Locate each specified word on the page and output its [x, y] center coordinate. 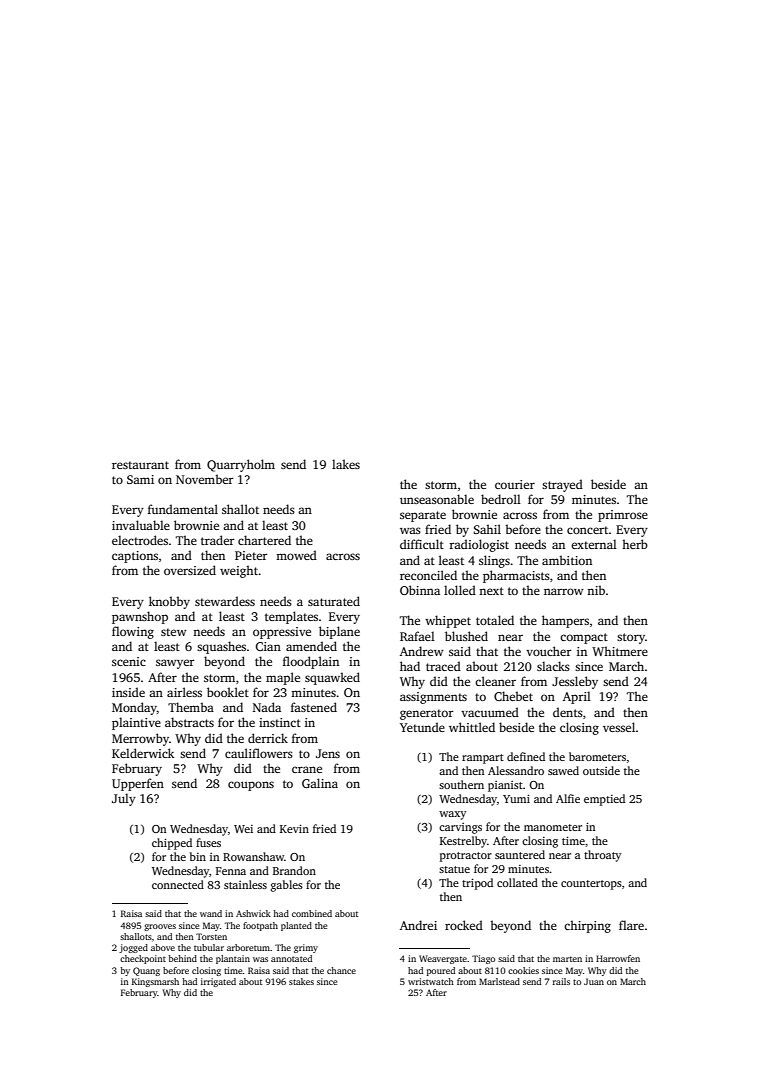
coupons [251, 786]
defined [526, 756]
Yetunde [422, 727]
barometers [597, 756]
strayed [562, 485]
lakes [346, 464]
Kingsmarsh [155, 982]
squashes [221, 647]
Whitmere [620, 651]
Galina [320, 783]
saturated [334, 601]
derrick [268, 738]
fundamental [183, 509]
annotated [291, 958]
